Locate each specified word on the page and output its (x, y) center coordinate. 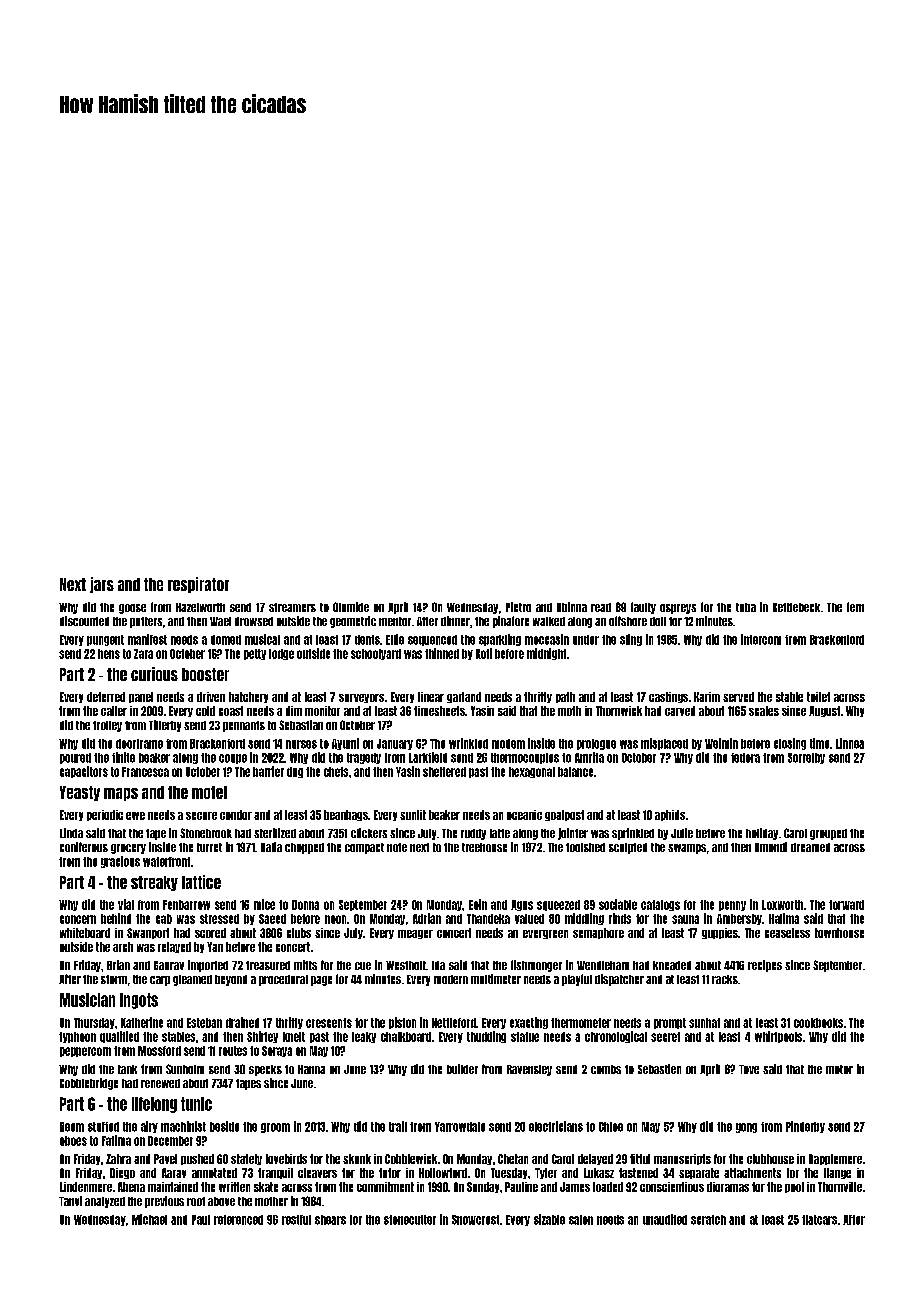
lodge (281, 654)
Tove (749, 1069)
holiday (762, 834)
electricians (556, 1126)
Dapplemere (835, 1159)
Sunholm (185, 1069)
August (824, 711)
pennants (244, 726)
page (321, 981)
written (234, 1187)
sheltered (444, 772)
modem (508, 744)
